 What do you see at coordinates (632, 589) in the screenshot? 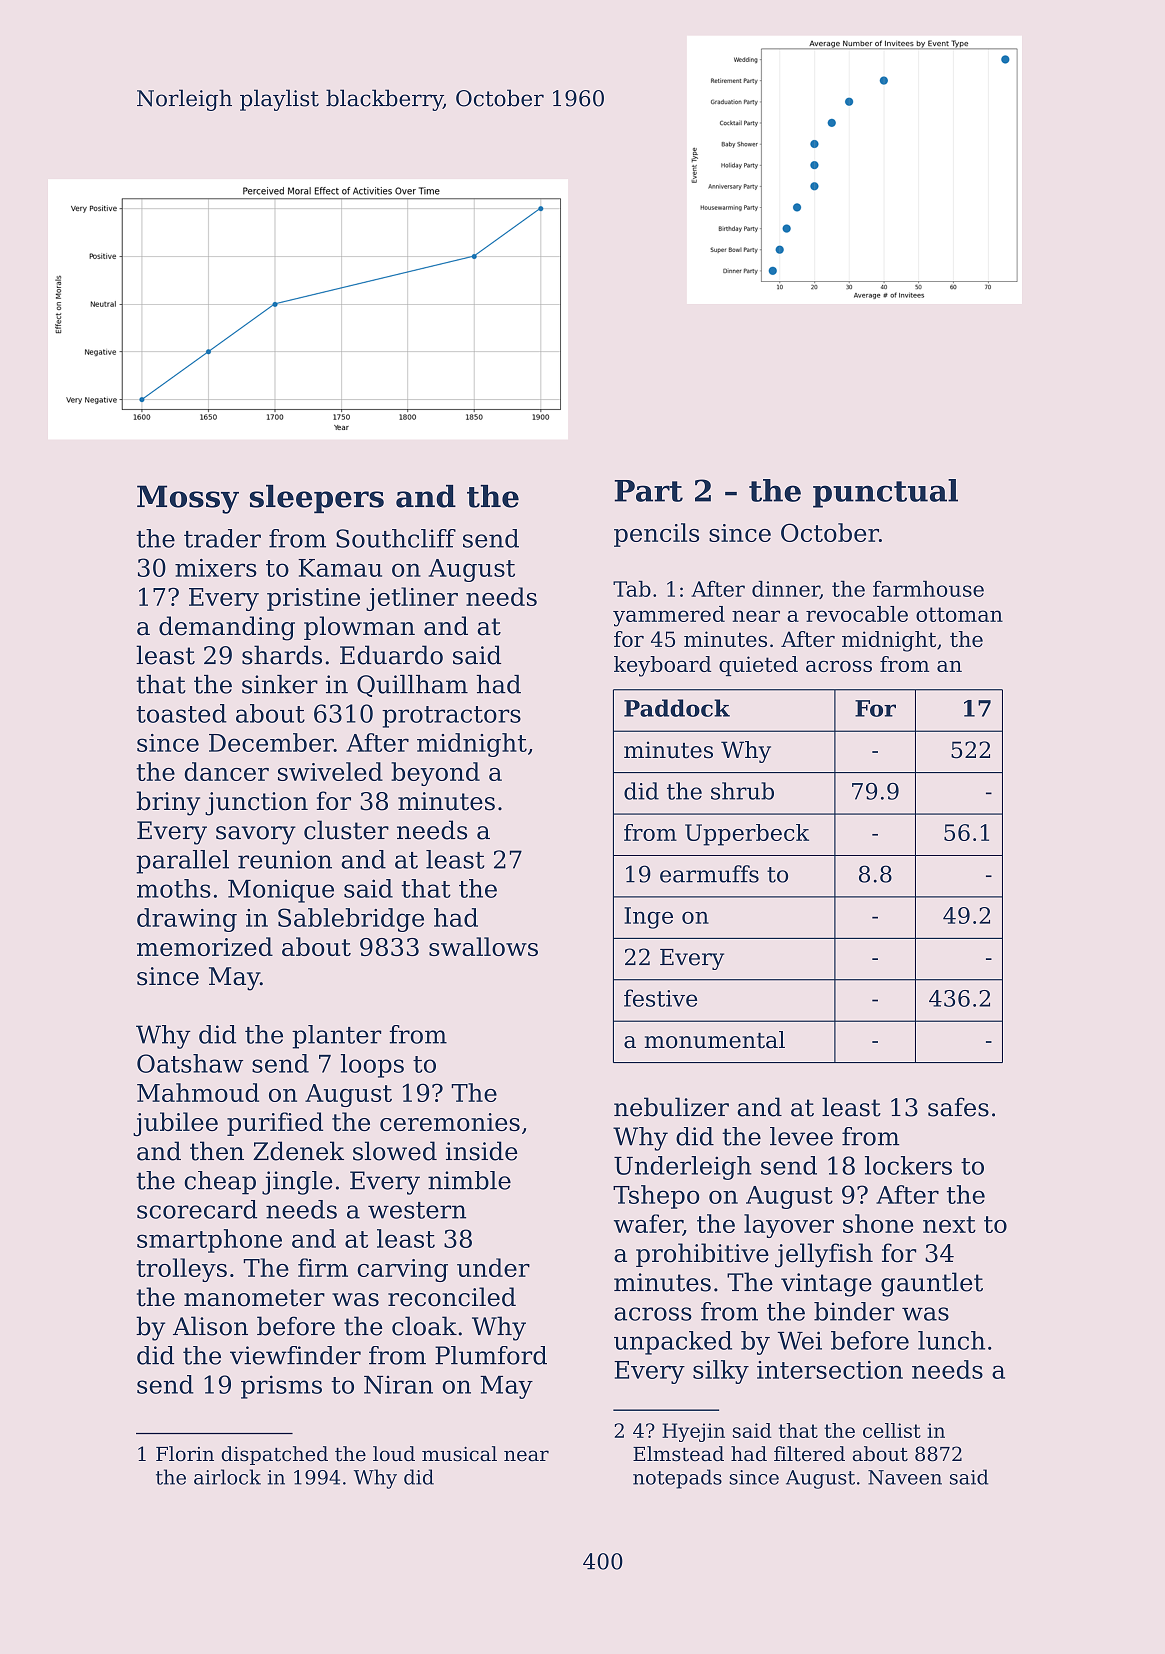
I see `Tab` at bounding box center [632, 589].
